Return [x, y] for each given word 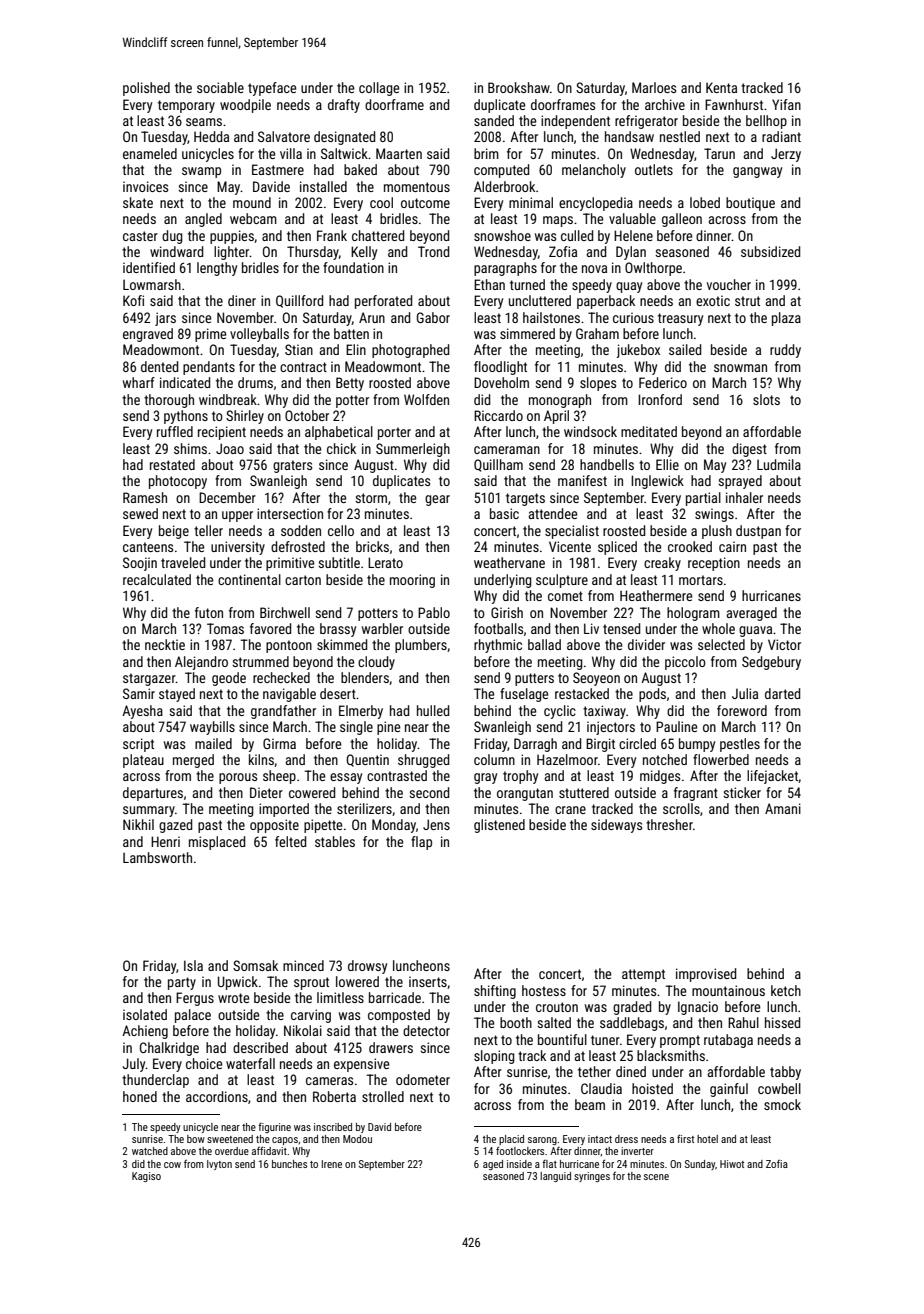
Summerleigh [413, 450]
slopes [598, 384]
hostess [544, 990]
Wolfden [426, 399]
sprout [311, 983]
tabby [785, 1073]
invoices [145, 186]
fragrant [696, 794]
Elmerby [361, 712]
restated [172, 464]
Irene [332, 1164]
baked [360, 169]
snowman [740, 368]
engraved [148, 335]
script [138, 745]
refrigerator [646, 122]
